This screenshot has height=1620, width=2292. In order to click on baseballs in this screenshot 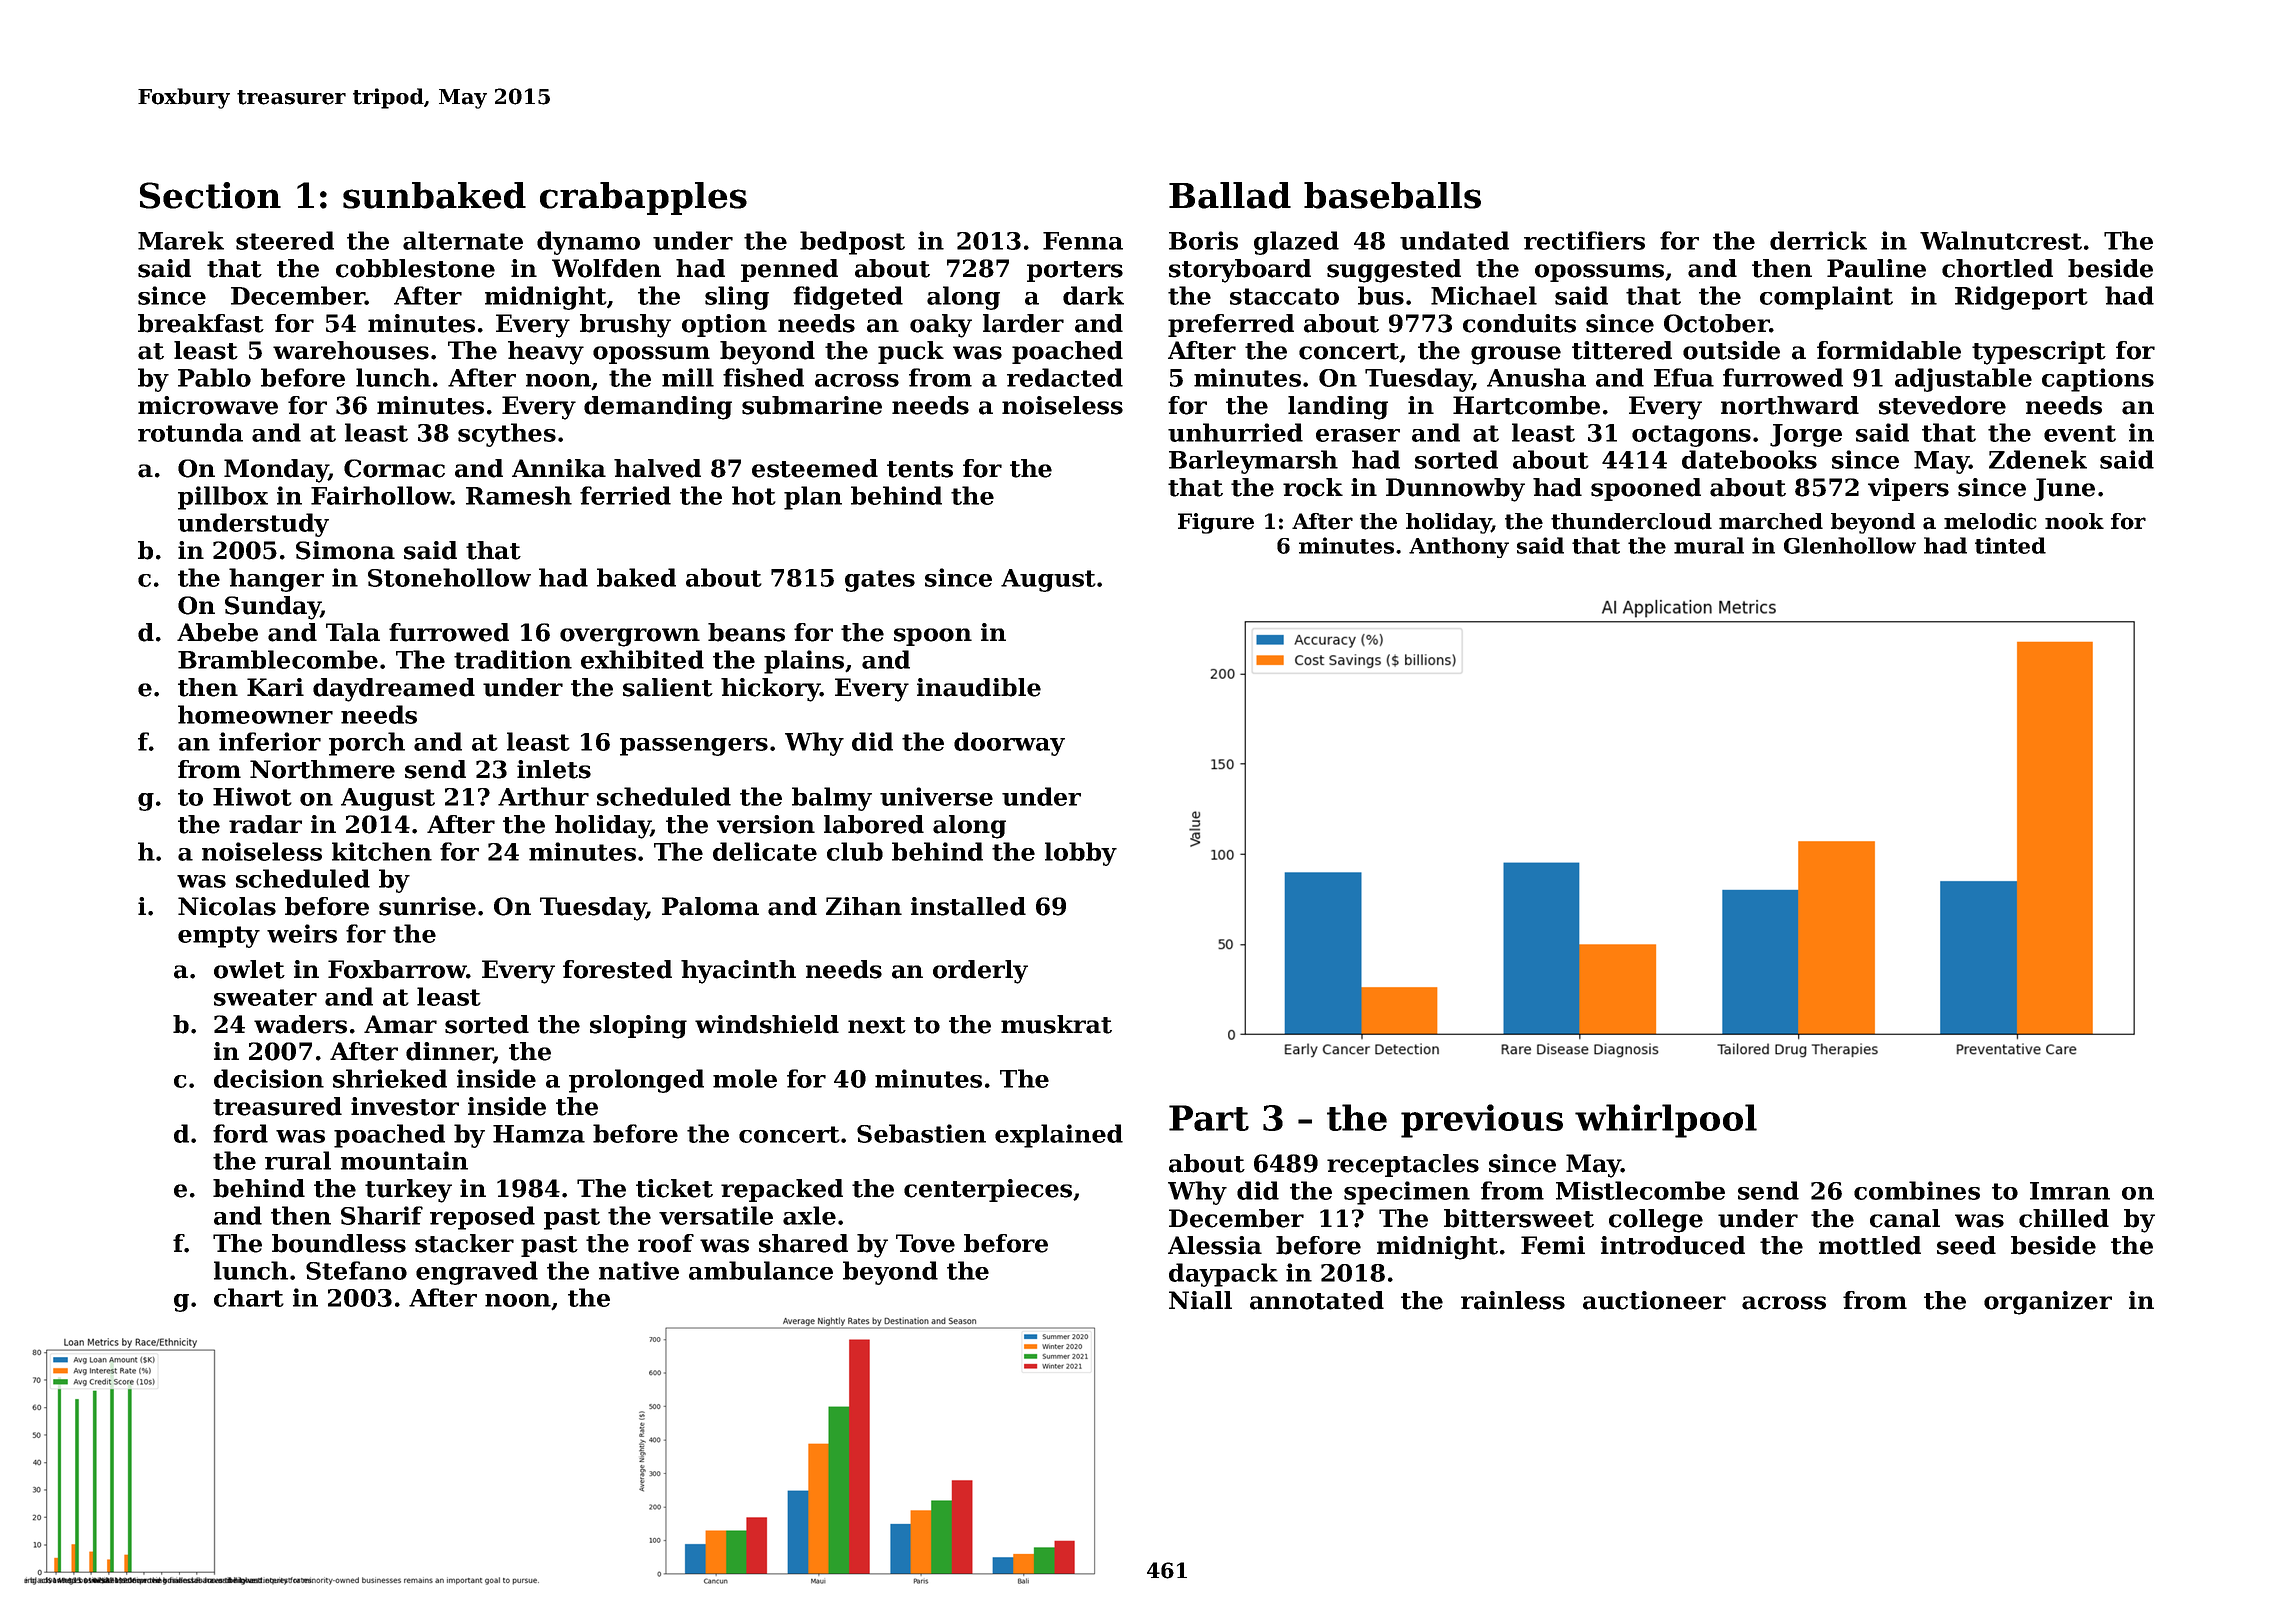, I will do `click(1392, 195)`.
